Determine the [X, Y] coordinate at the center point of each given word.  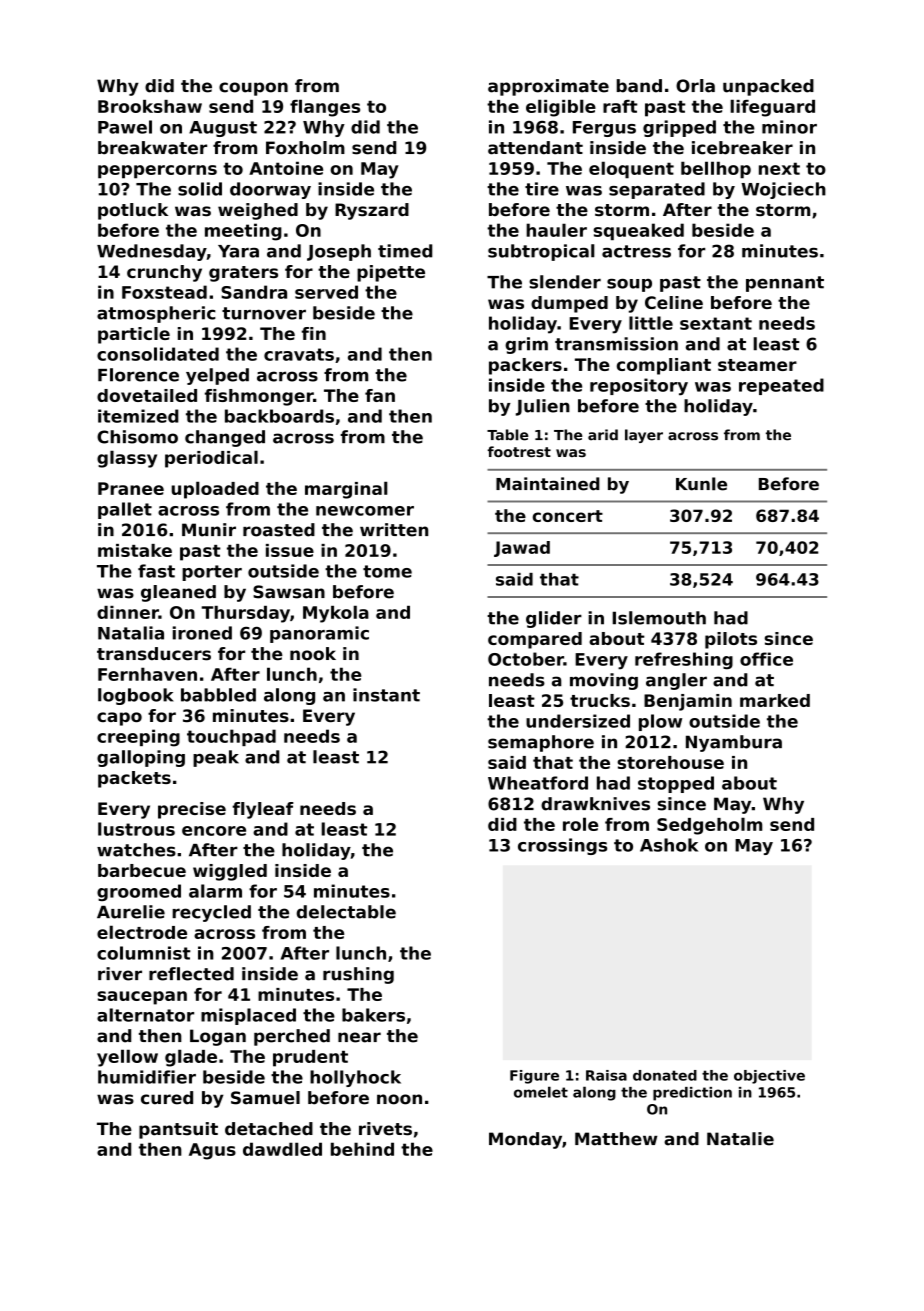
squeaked [639, 231]
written [394, 530]
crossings [562, 846]
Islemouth [659, 618]
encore [214, 831]
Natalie [740, 1139]
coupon [253, 89]
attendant [535, 148]
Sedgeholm [709, 826]
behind [362, 1149]
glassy [127, 459]
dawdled [282, 1149]
